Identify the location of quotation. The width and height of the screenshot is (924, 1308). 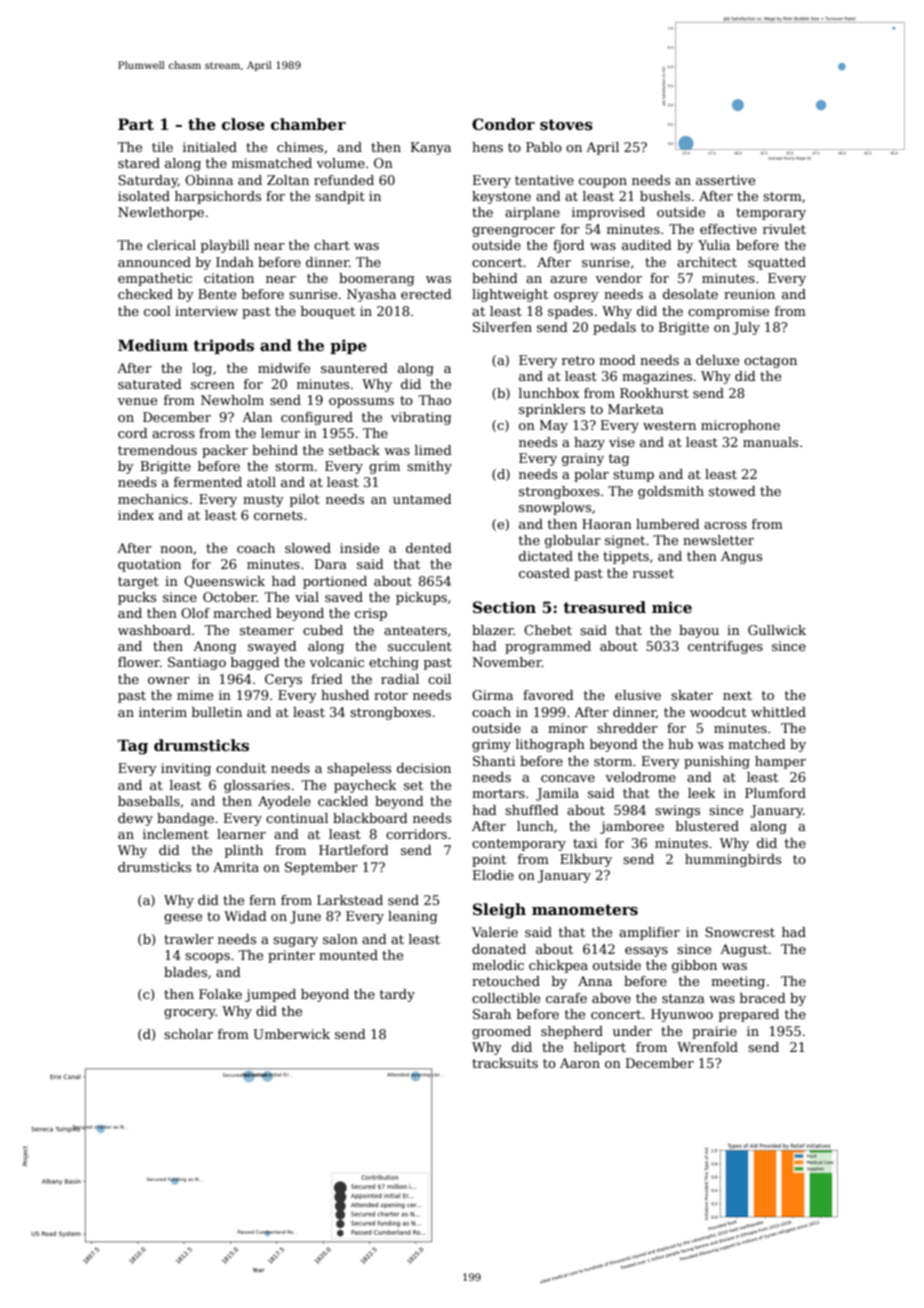
(149, 565).
